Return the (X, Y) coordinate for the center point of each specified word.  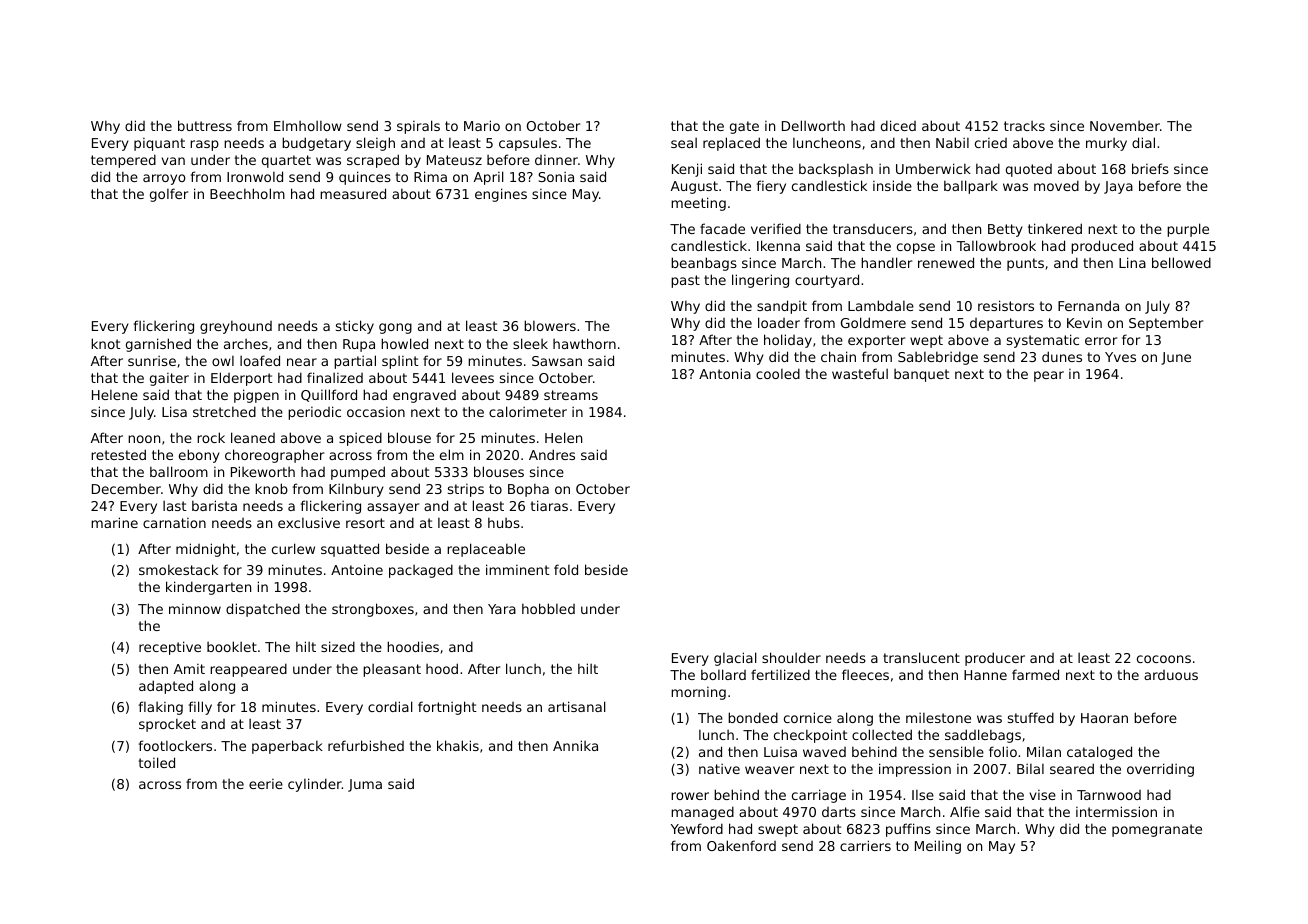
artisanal (577, 706)
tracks (1024, 126)
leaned (253, 437)
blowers (550, 325)
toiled (157, 762)
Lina (1132, 262)
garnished (158, 345)
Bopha (528, 490)
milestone (938, 718)
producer (995, 659)
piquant (159, 144)
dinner (556, 160)
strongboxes (373, 610)
